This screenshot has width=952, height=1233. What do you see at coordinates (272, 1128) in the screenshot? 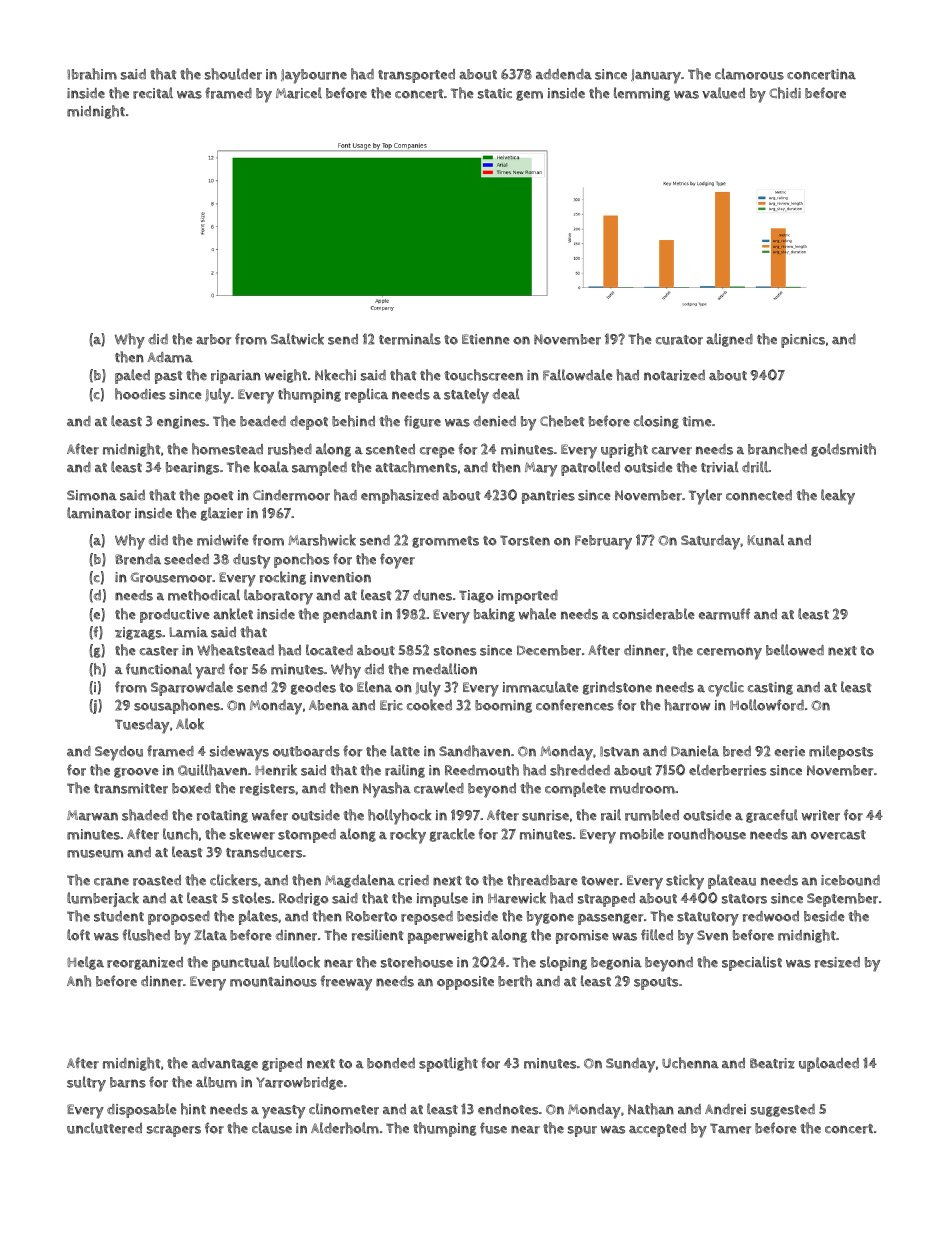
I see `clause` at bounding box center [272, 1128].
